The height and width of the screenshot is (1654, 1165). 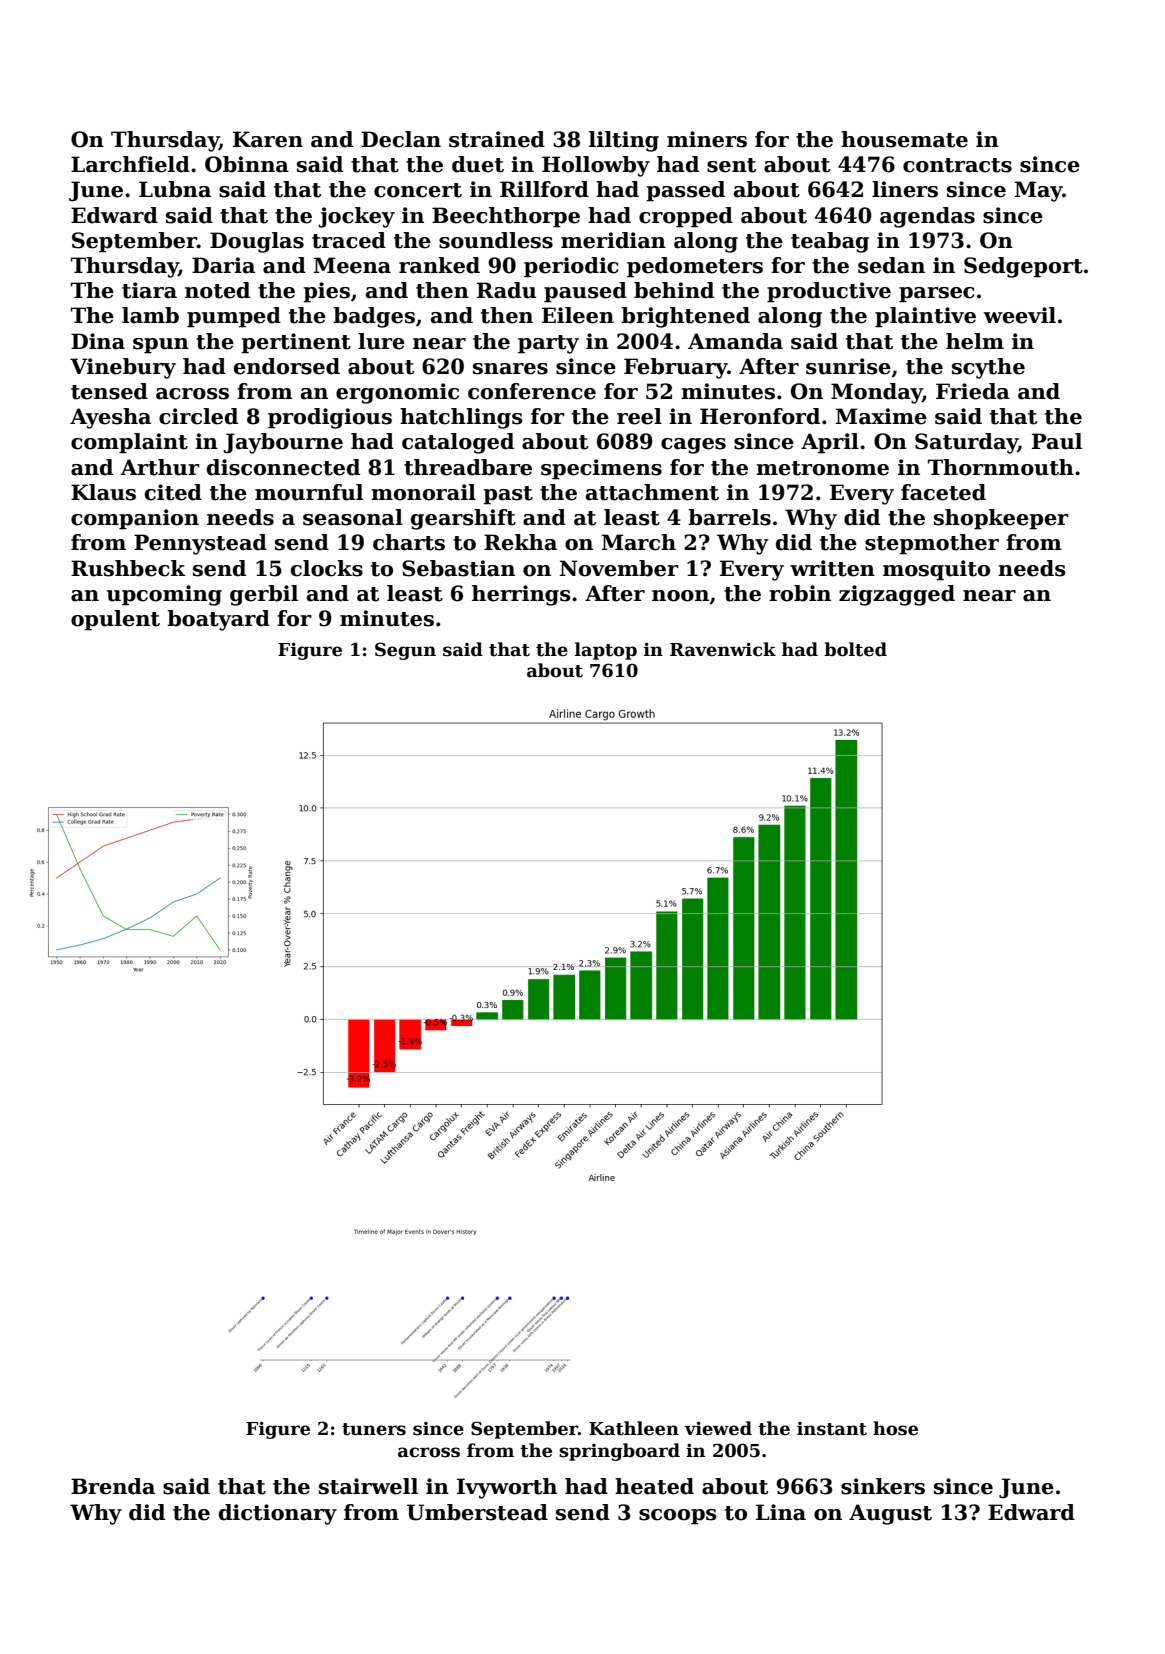 What do you see at coordinates (496, 240) in the screenshot?
I see `soundless` at bounding box center [496, 240].
